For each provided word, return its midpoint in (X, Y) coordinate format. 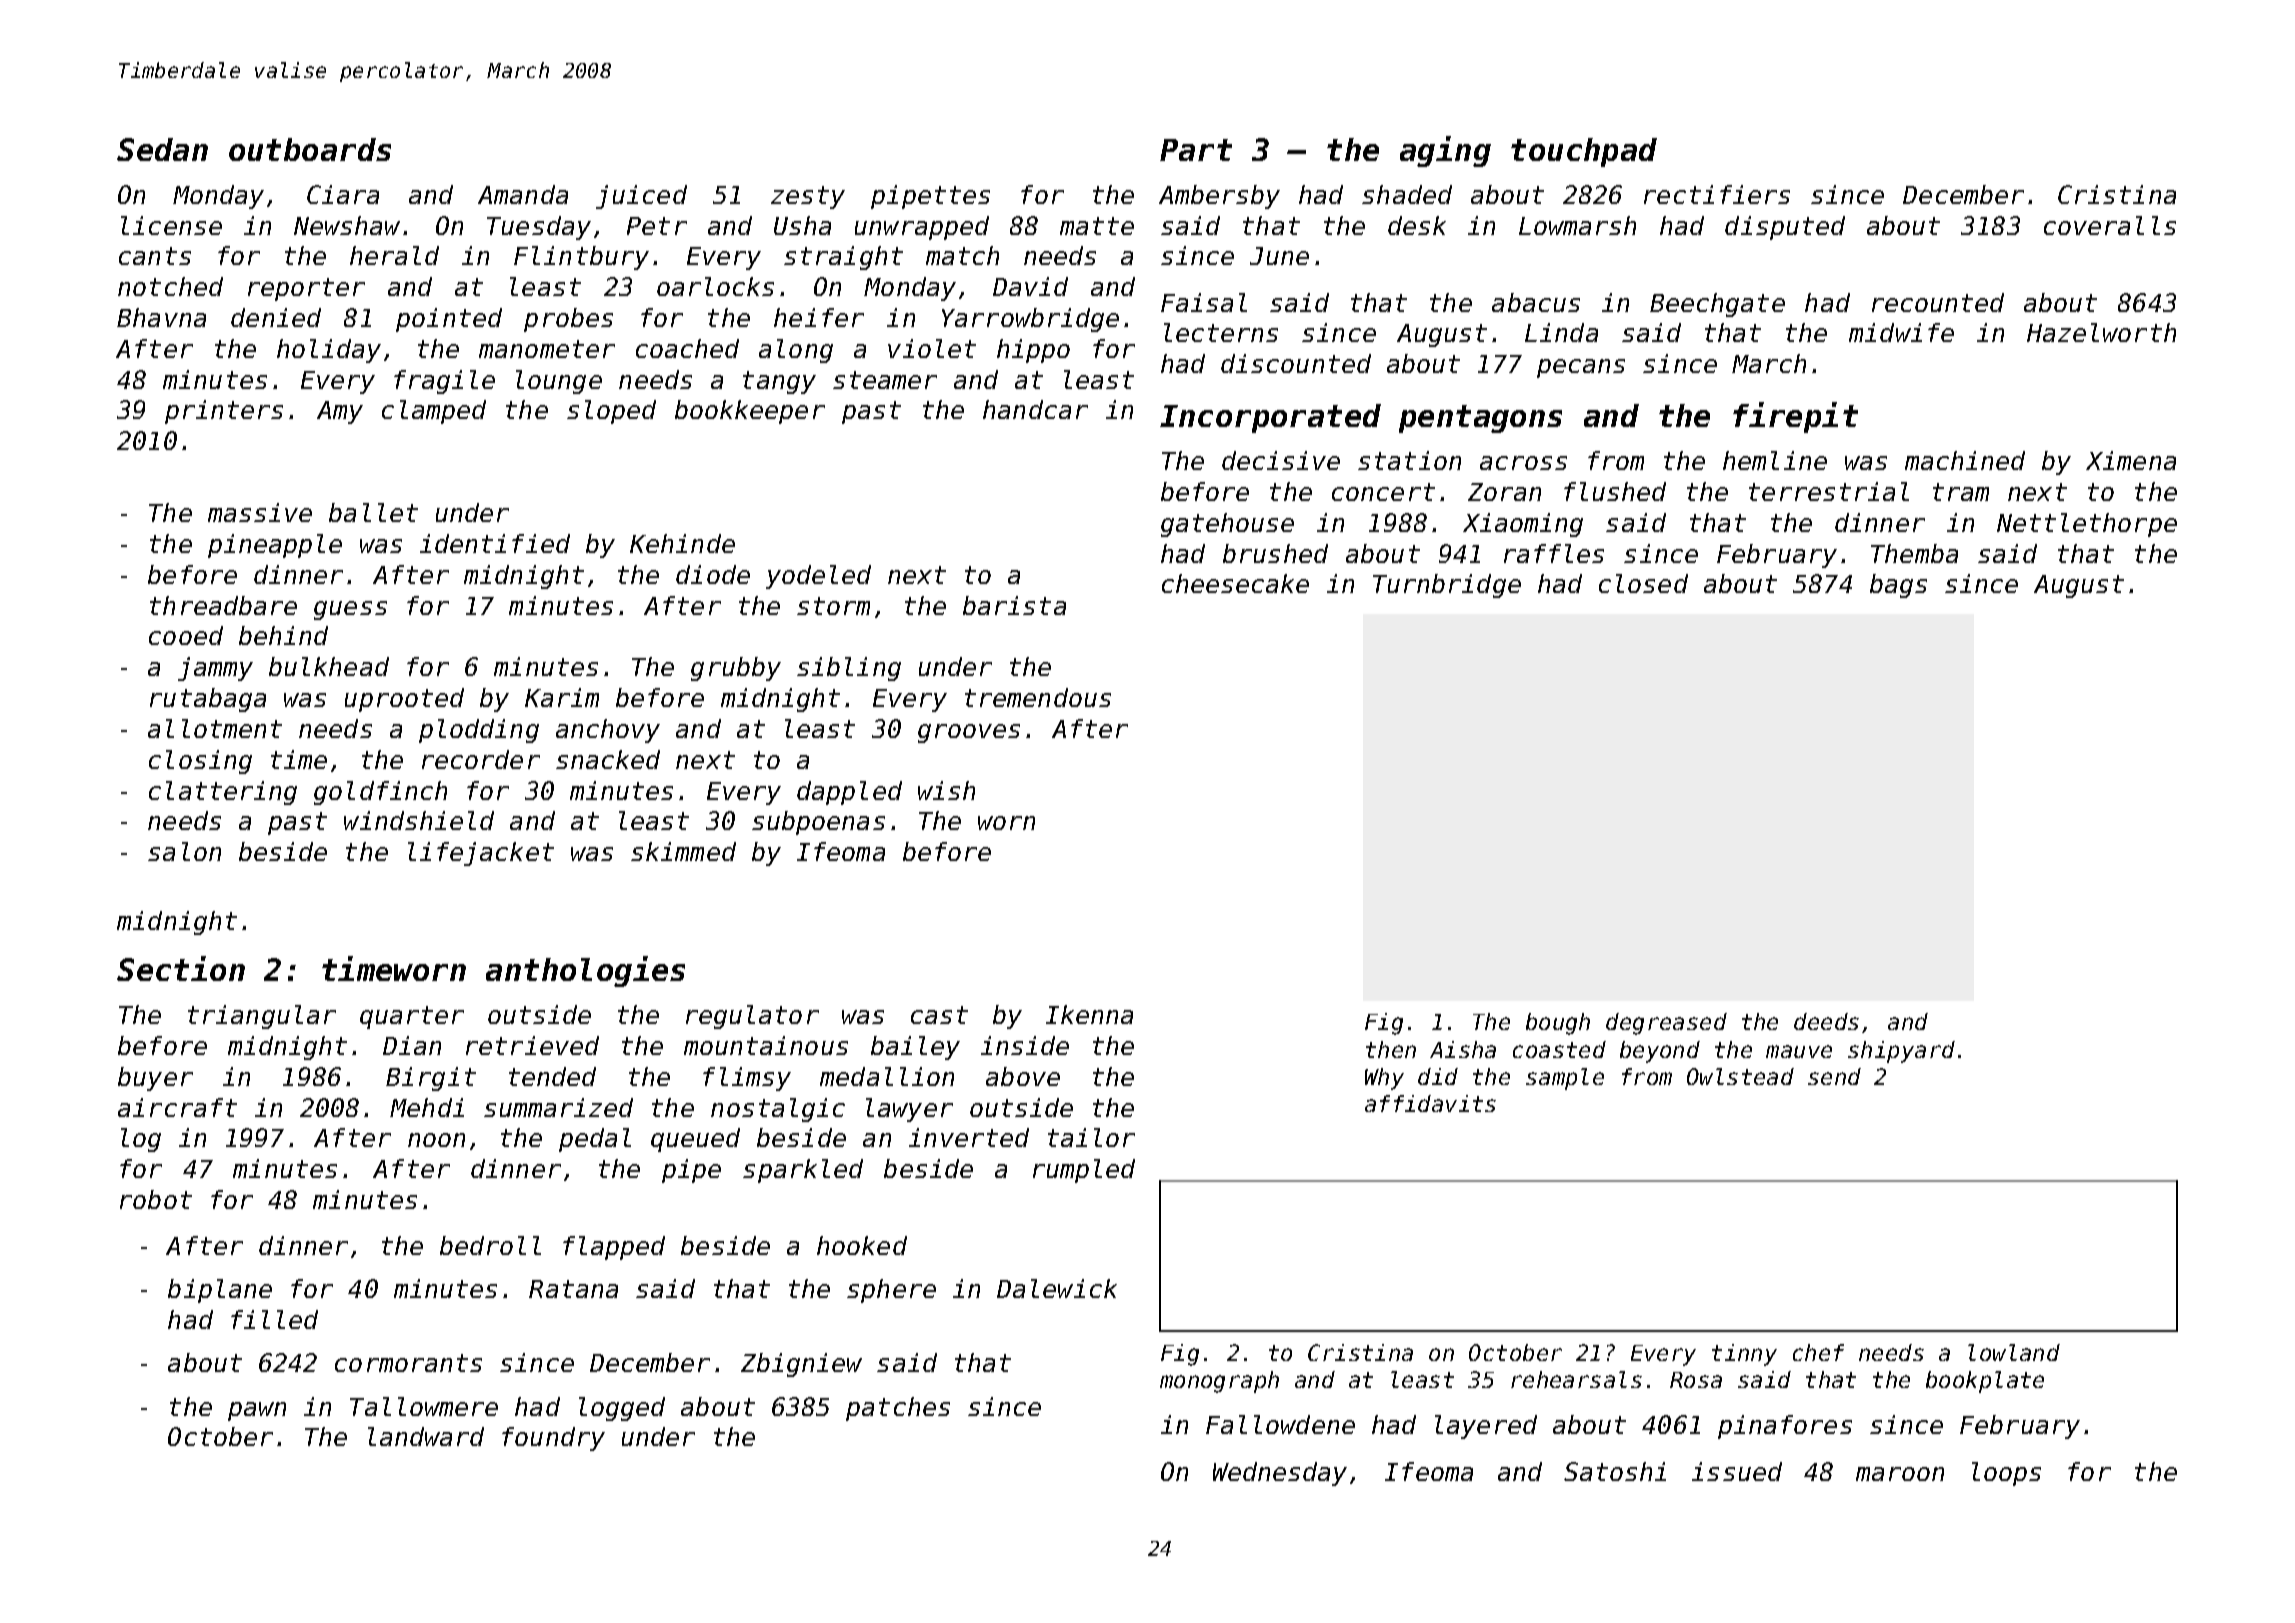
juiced (641, 197)
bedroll (490, 1245)
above (1023, 1076)
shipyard (1901, 1052)
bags (1898, 586)
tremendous (1038, 697)
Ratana (573, 1289)
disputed (1785, 228)
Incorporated (1270, 418)
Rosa (1696, 1380)
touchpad (1584, 152)
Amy (340, 412)
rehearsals (1576, 1379)
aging (1445, 151)
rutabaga (208, 700)
